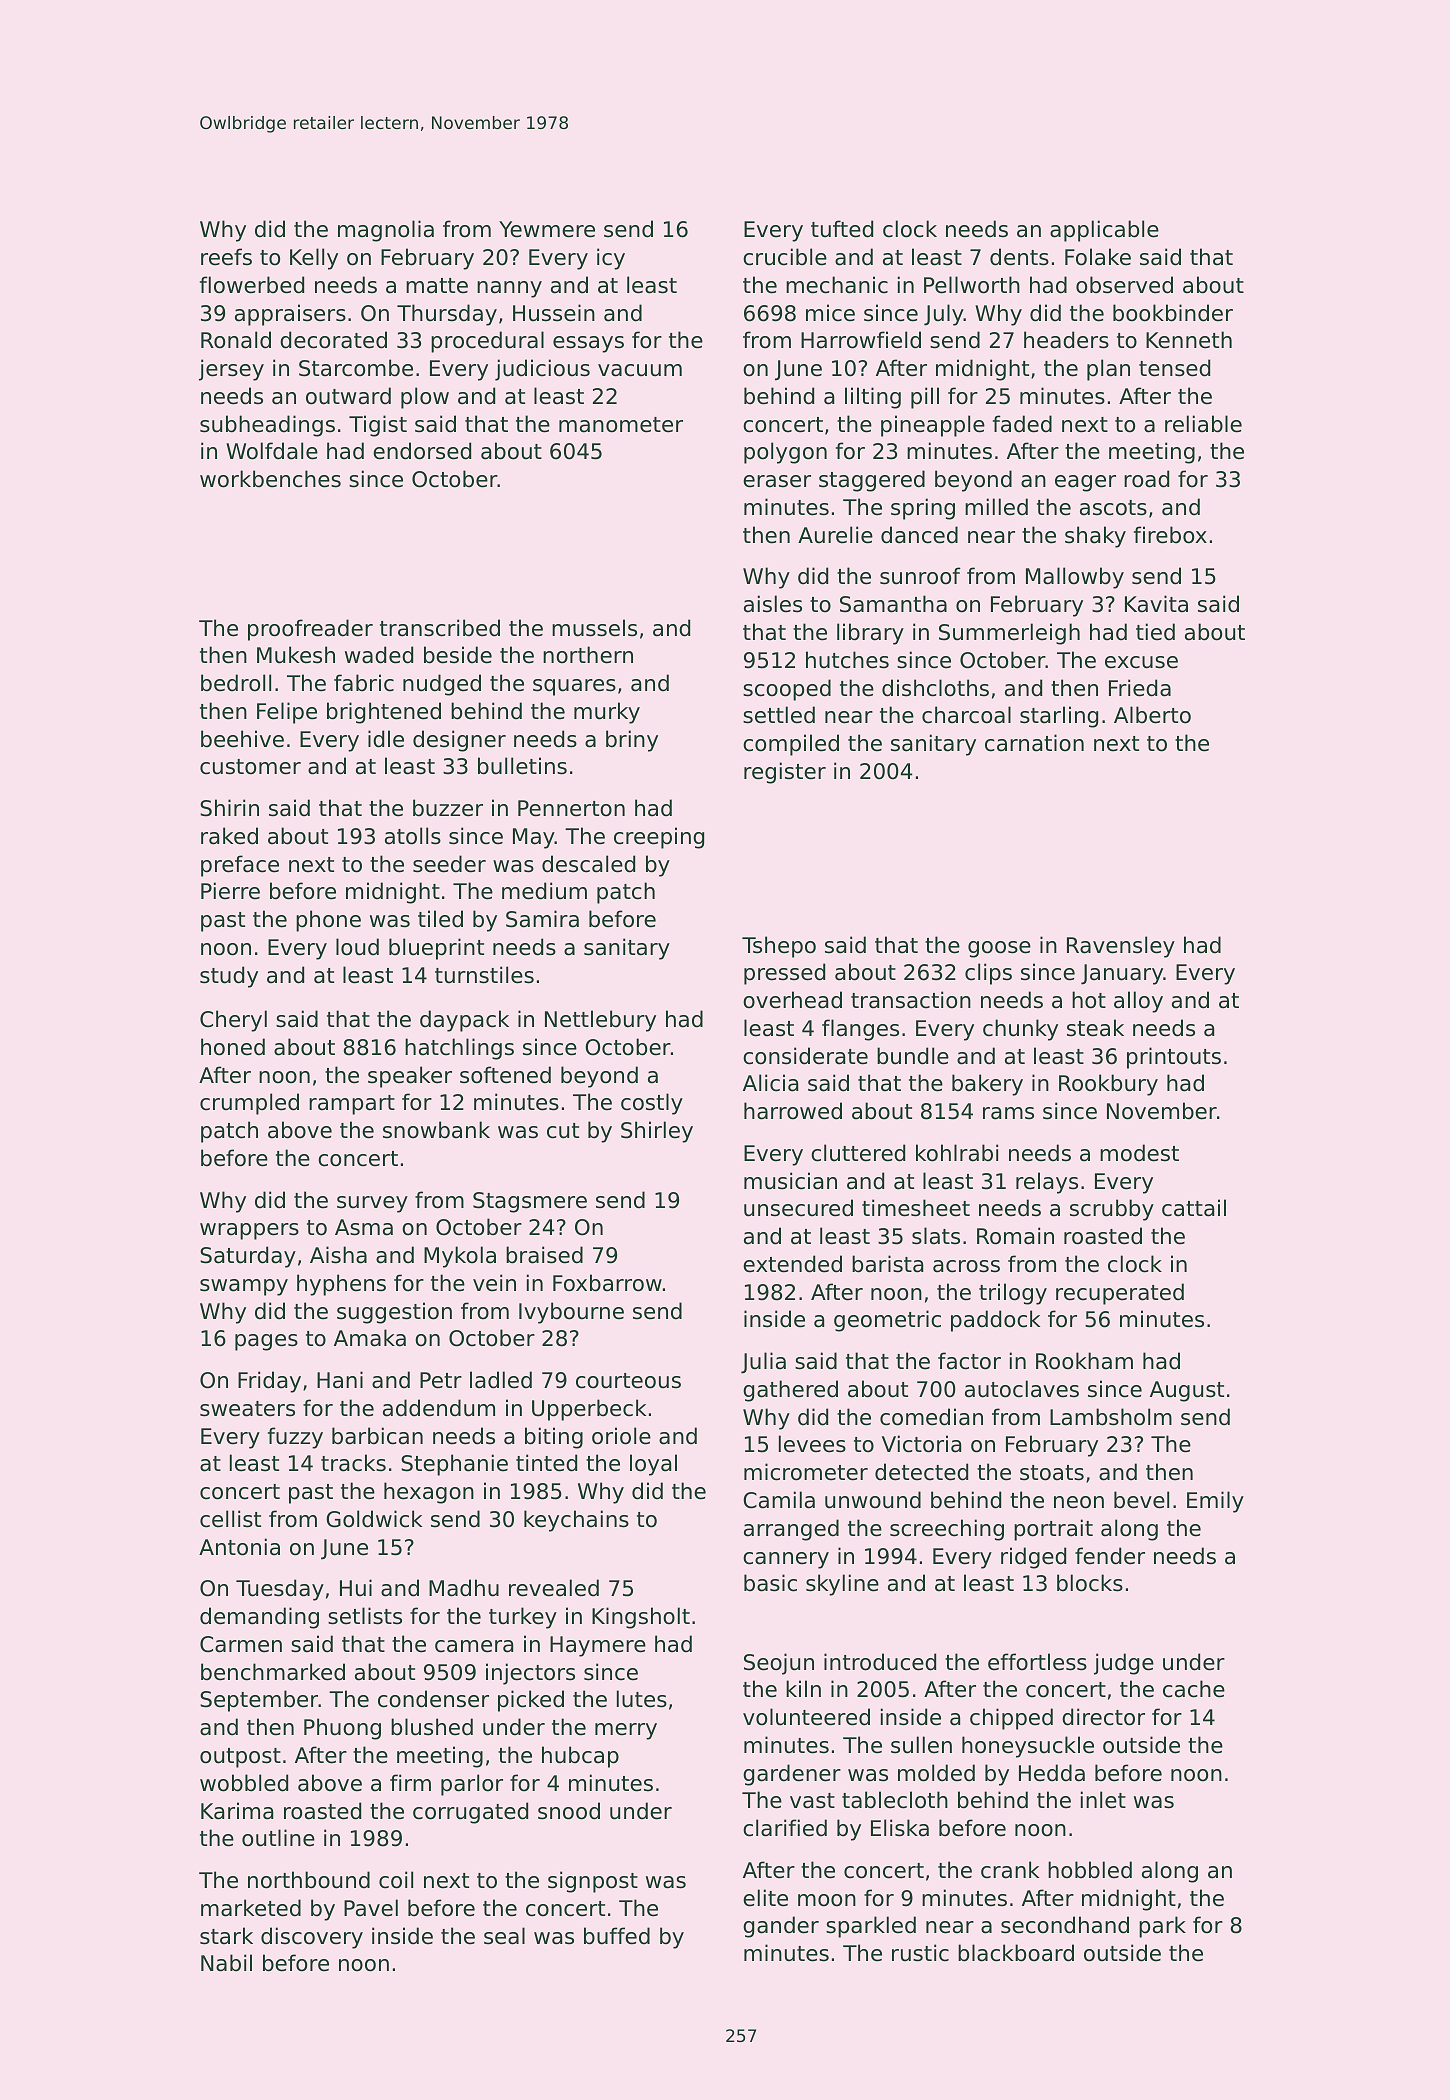 The image size is (1450, 2100). Describe the element at coordinates (1174, 1058) in the image. I see `printouts` at that location.
